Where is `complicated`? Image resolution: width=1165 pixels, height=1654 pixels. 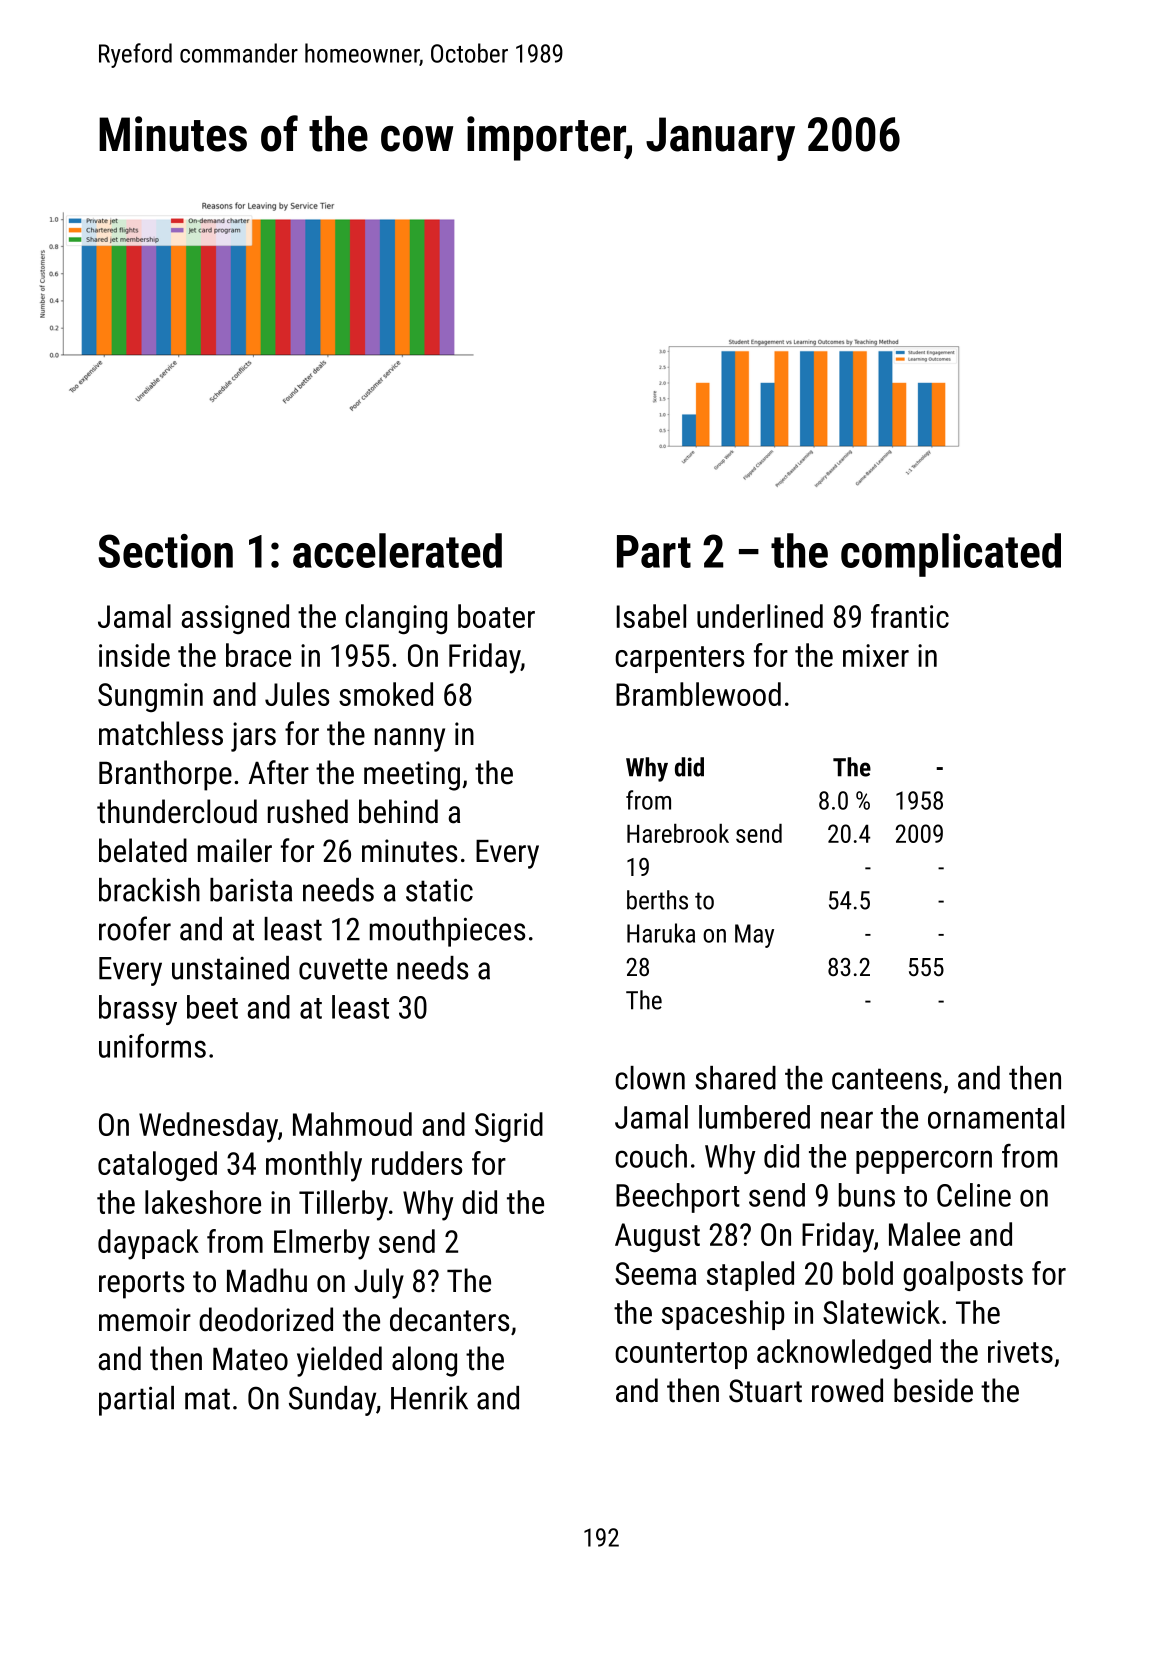 complicated is located at coordinates (951, 555).
